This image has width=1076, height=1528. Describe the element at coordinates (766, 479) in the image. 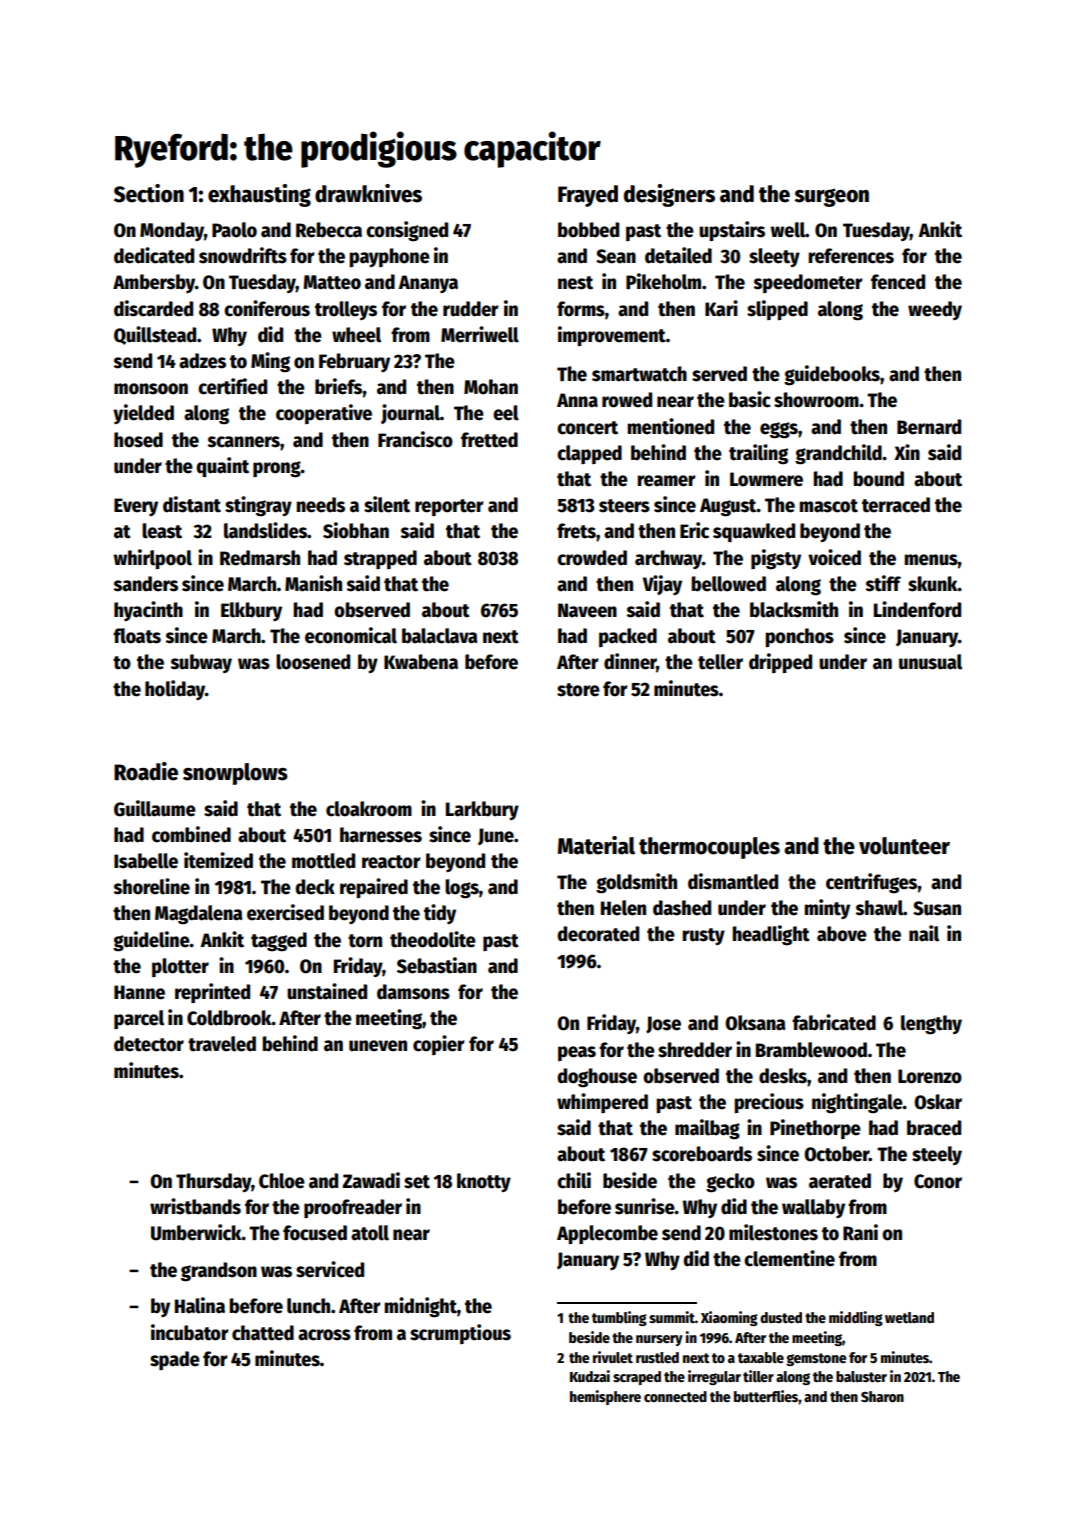

I see `Lowmere` at that location.
